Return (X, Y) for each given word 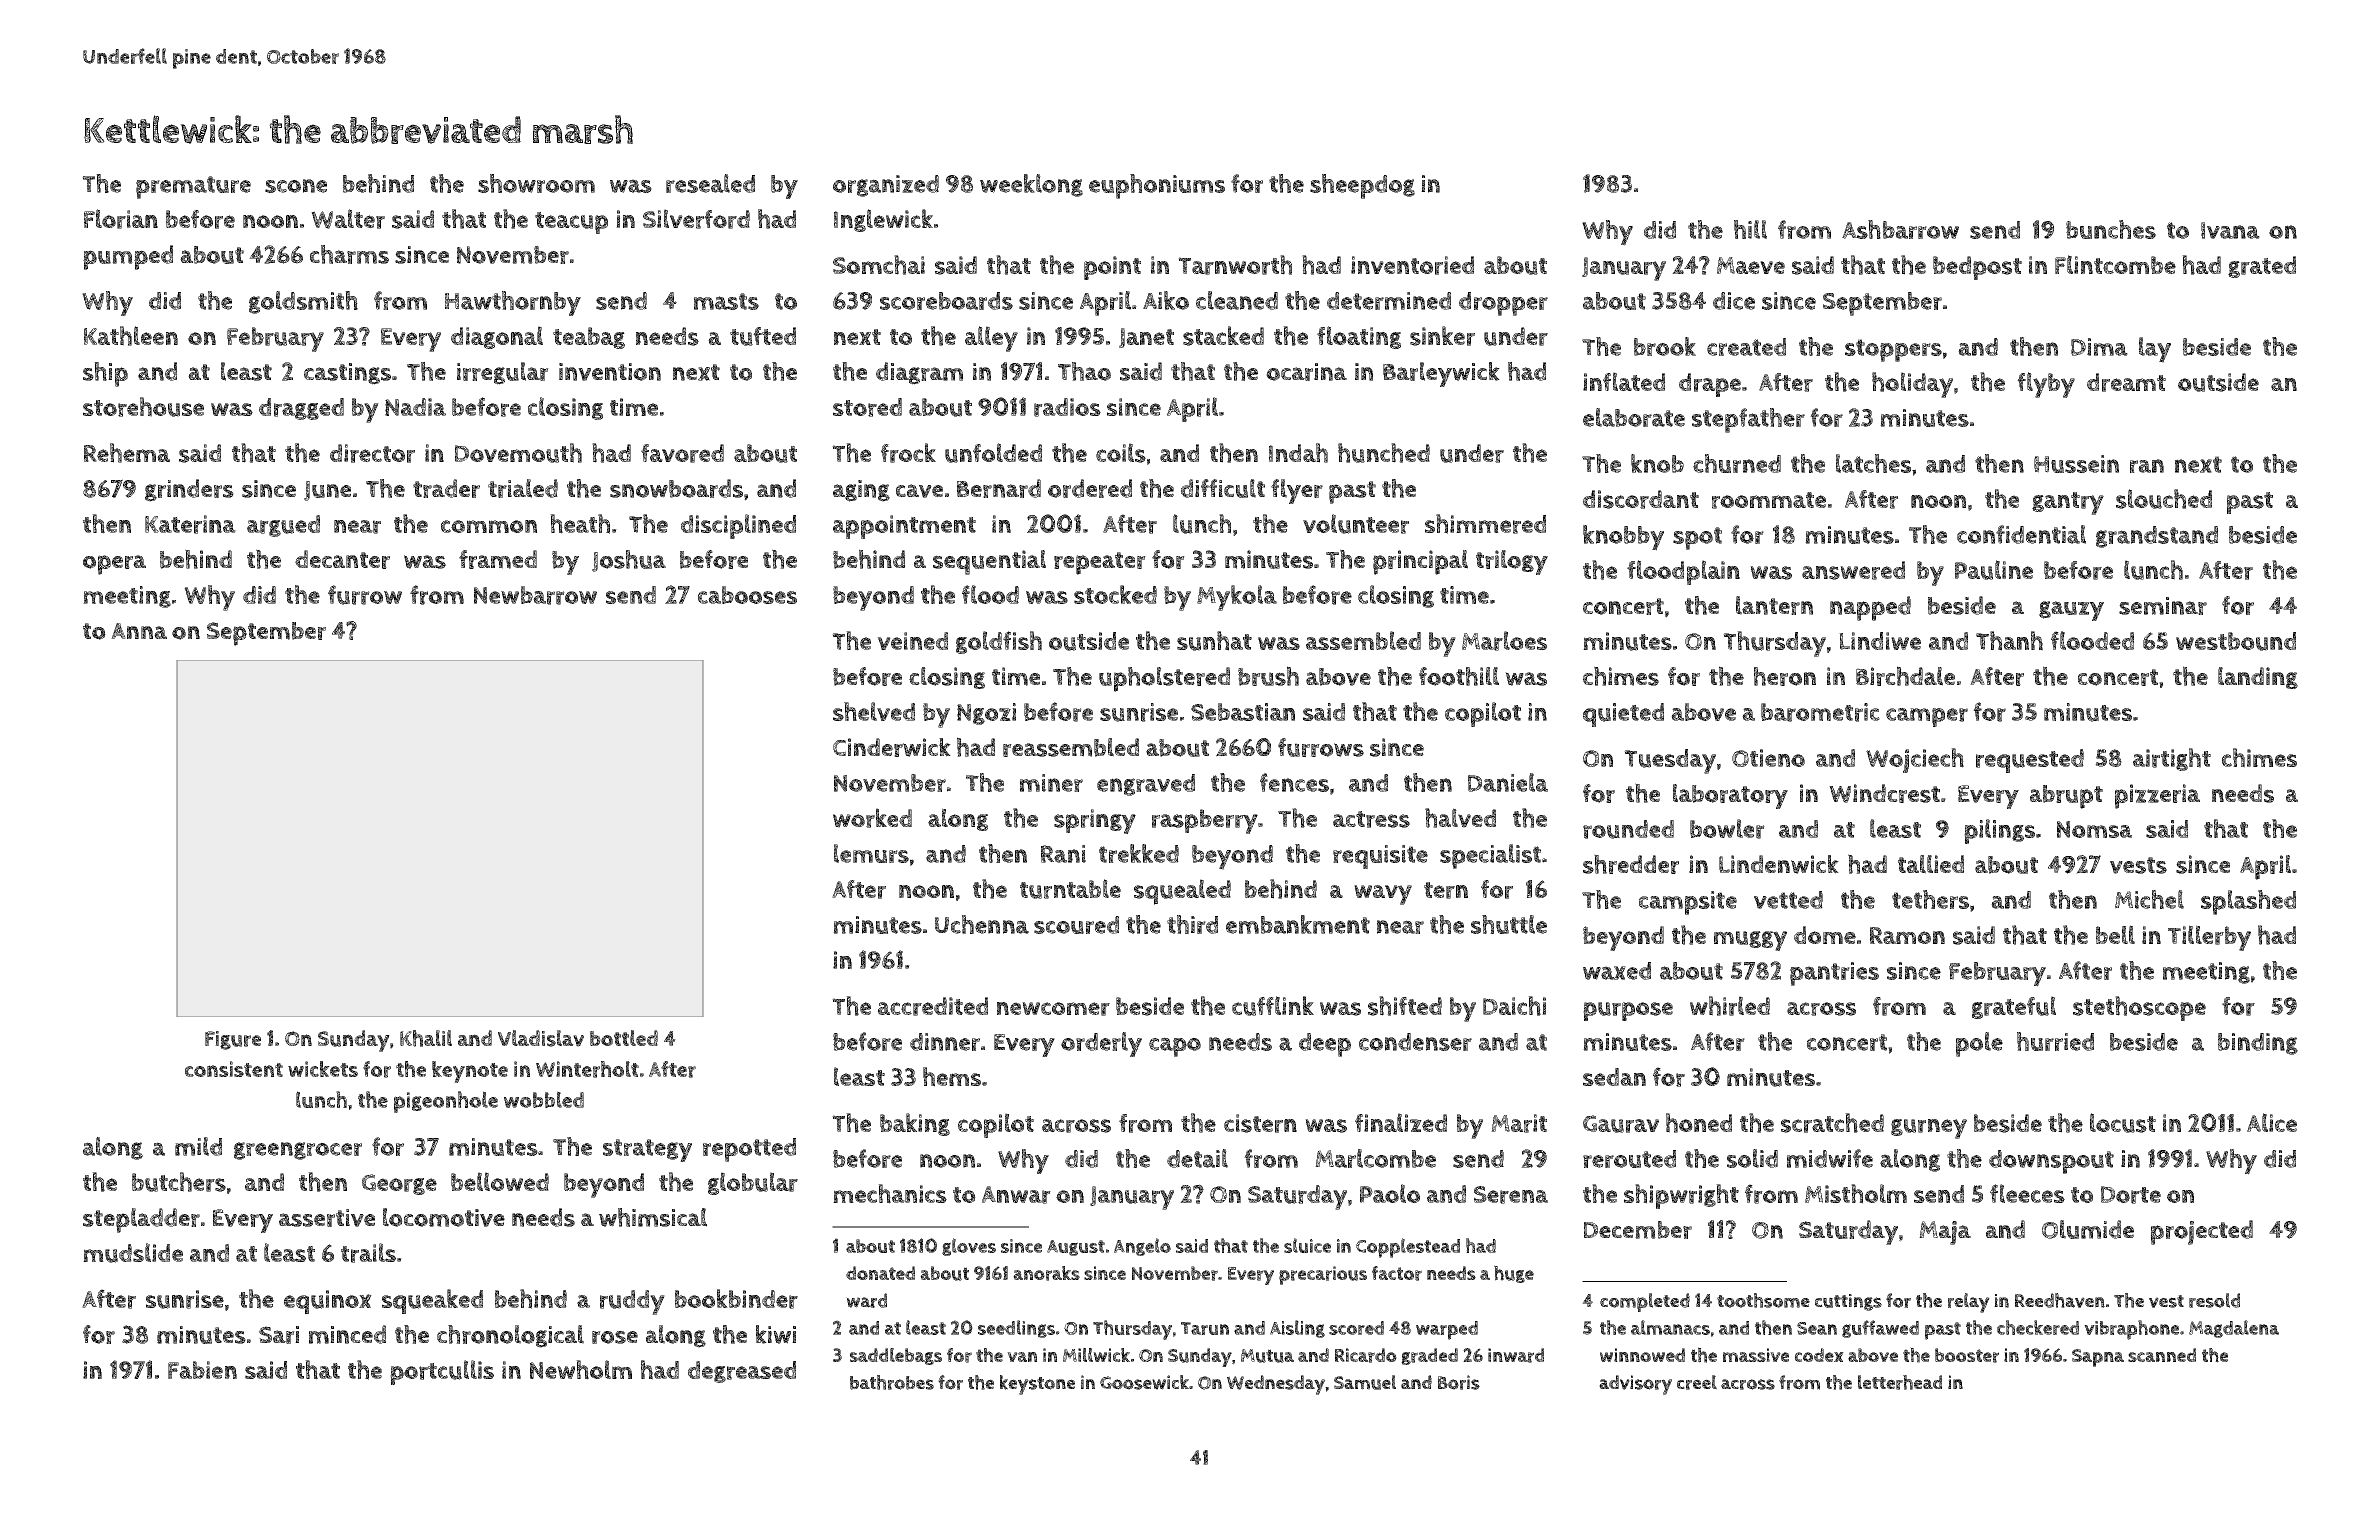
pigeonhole (446, 1102)
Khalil (426, 1038)
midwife (1830, 1158)
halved (1460, 818)
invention (610, 372)
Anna (139, 631)
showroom (536, 183)
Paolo (1390, 1193)
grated (2262, 267)
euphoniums (1157, 186)
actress (1371, 819)
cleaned (1237, 300)
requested (2030, 761)
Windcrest (1884, 793)
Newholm (581, 1370)
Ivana (2230, 230)
